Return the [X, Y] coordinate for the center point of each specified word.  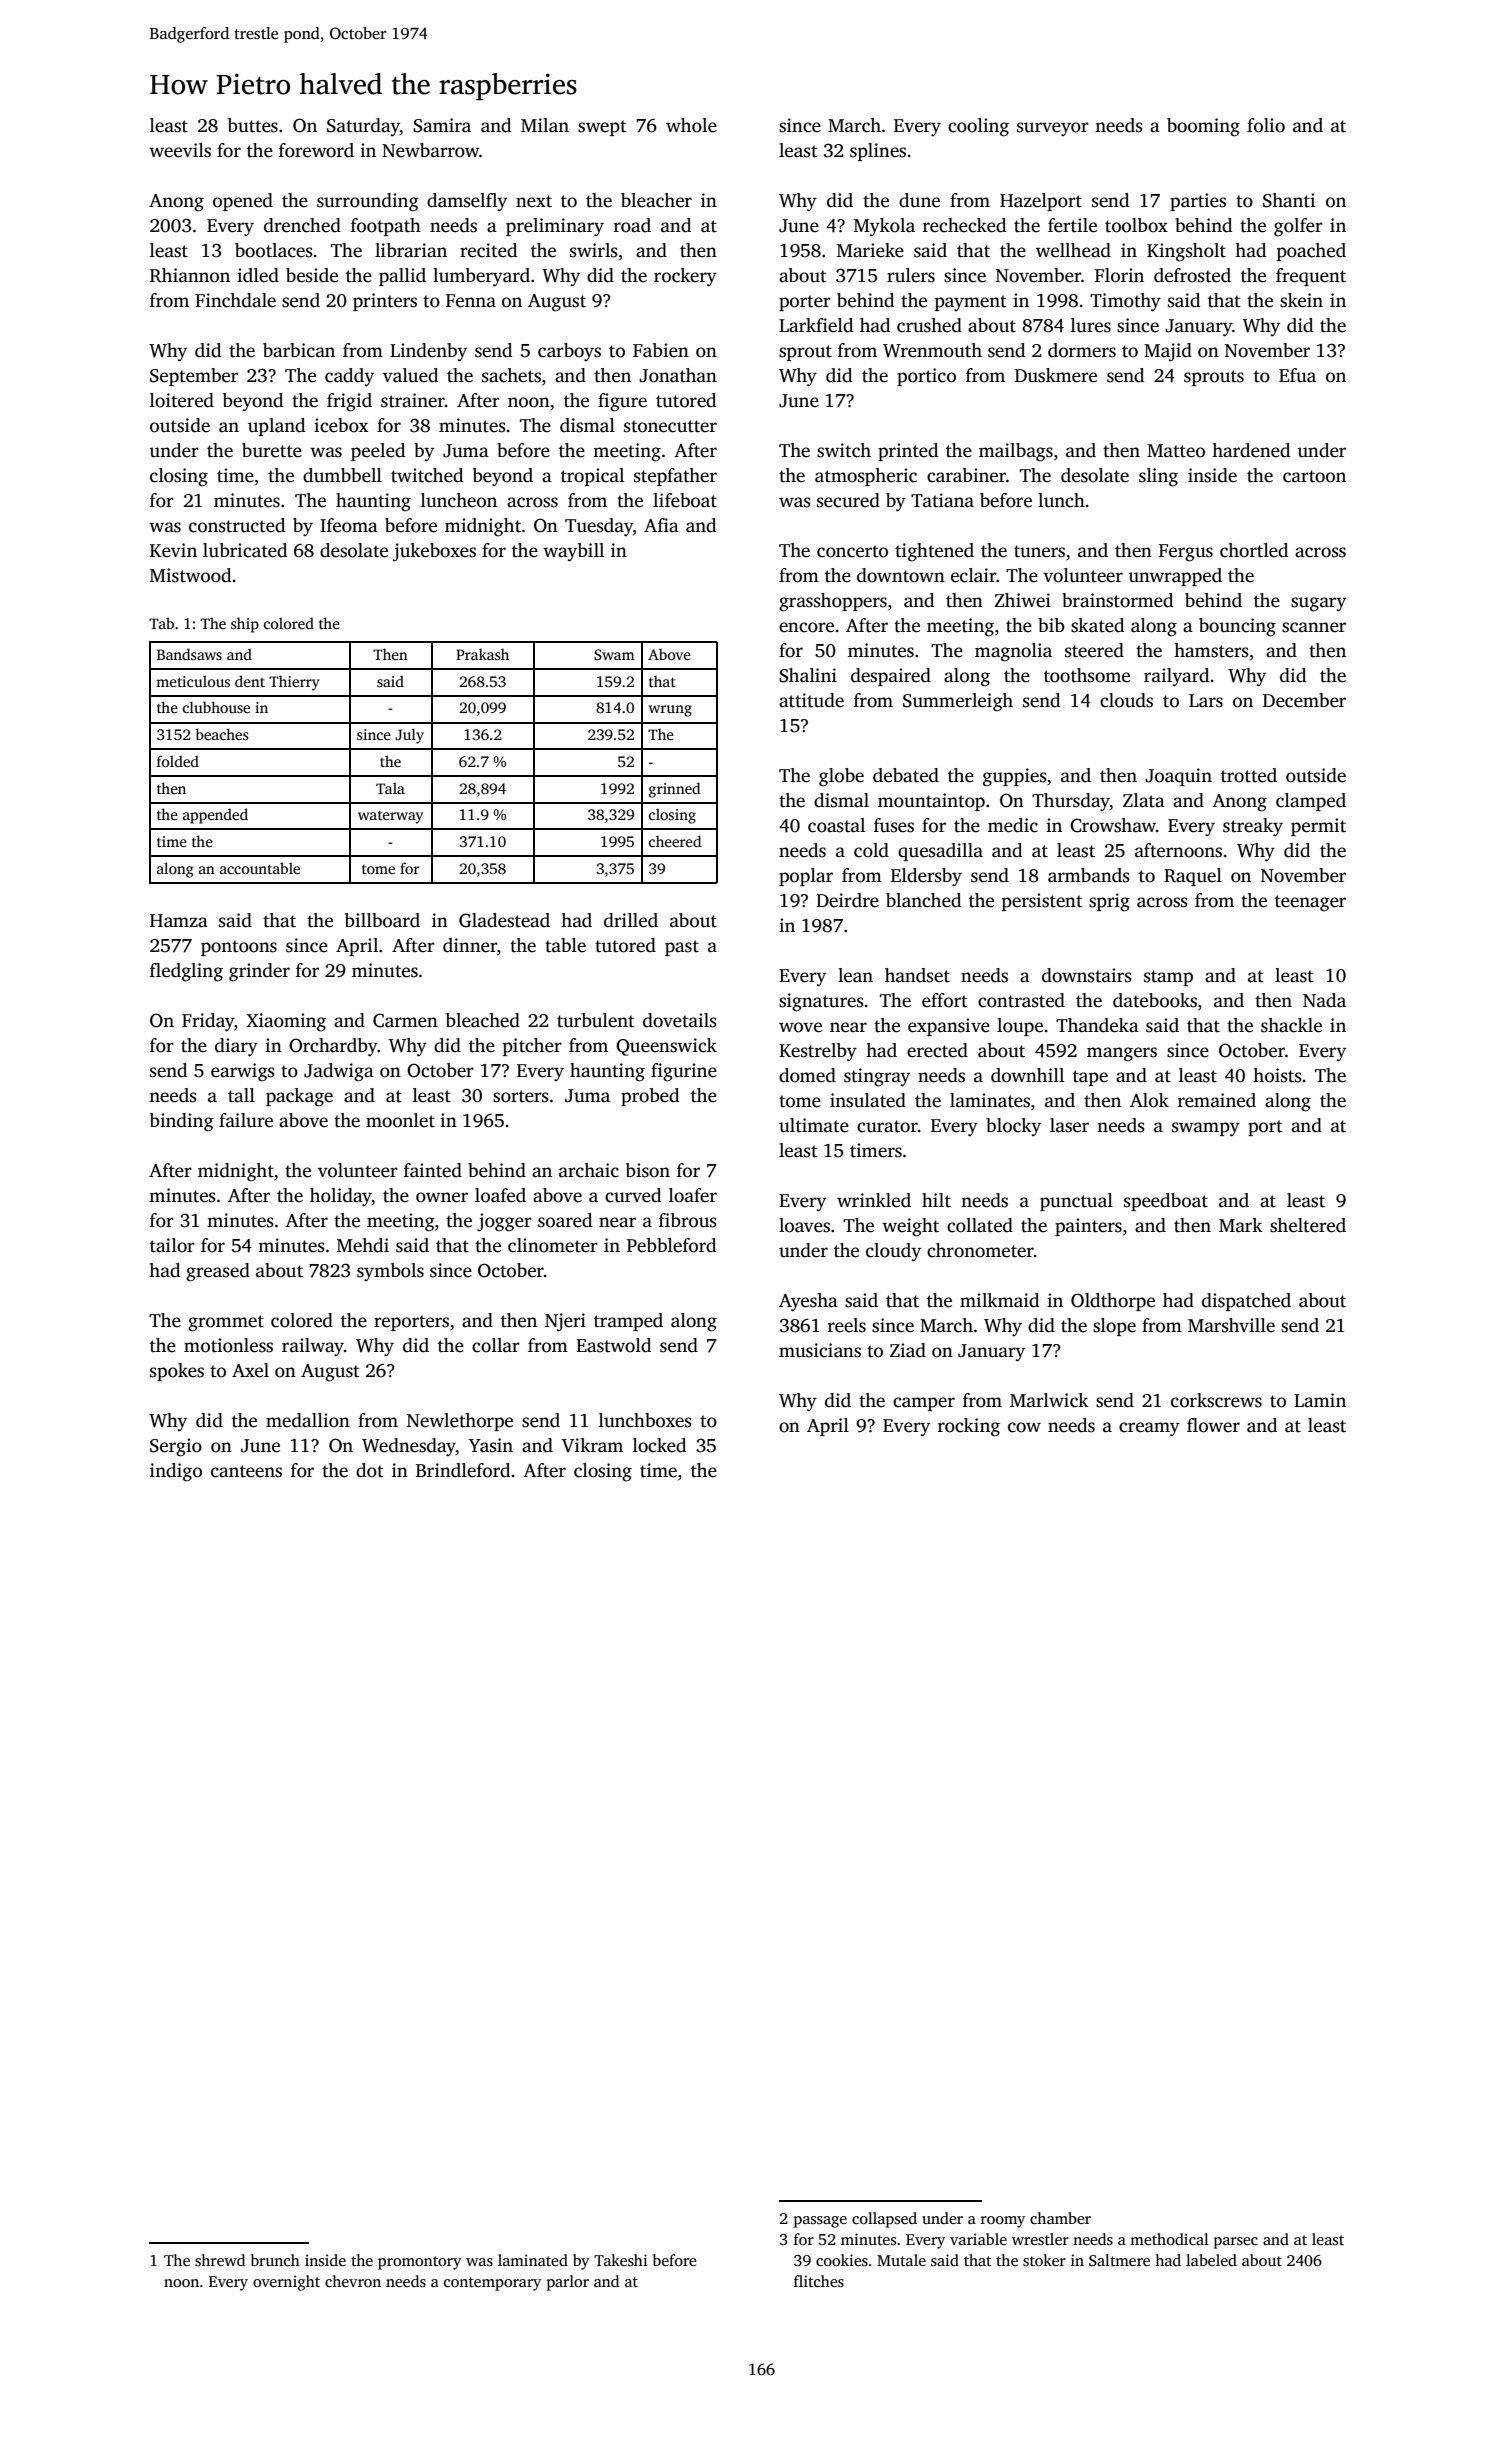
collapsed [884, 2220]
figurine [684, 1072]
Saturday [363, 127]
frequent [1311, 277]
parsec [1236, 2243]
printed [908, 452]
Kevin [173, 550]
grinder [259, 972]
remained [1217, 1100]
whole [691, 125]
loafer [693, 1195]
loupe [1020, 1027]
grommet [226, 1323]
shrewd [220, 2260]
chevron [353, 2281]
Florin [1119, 275]
